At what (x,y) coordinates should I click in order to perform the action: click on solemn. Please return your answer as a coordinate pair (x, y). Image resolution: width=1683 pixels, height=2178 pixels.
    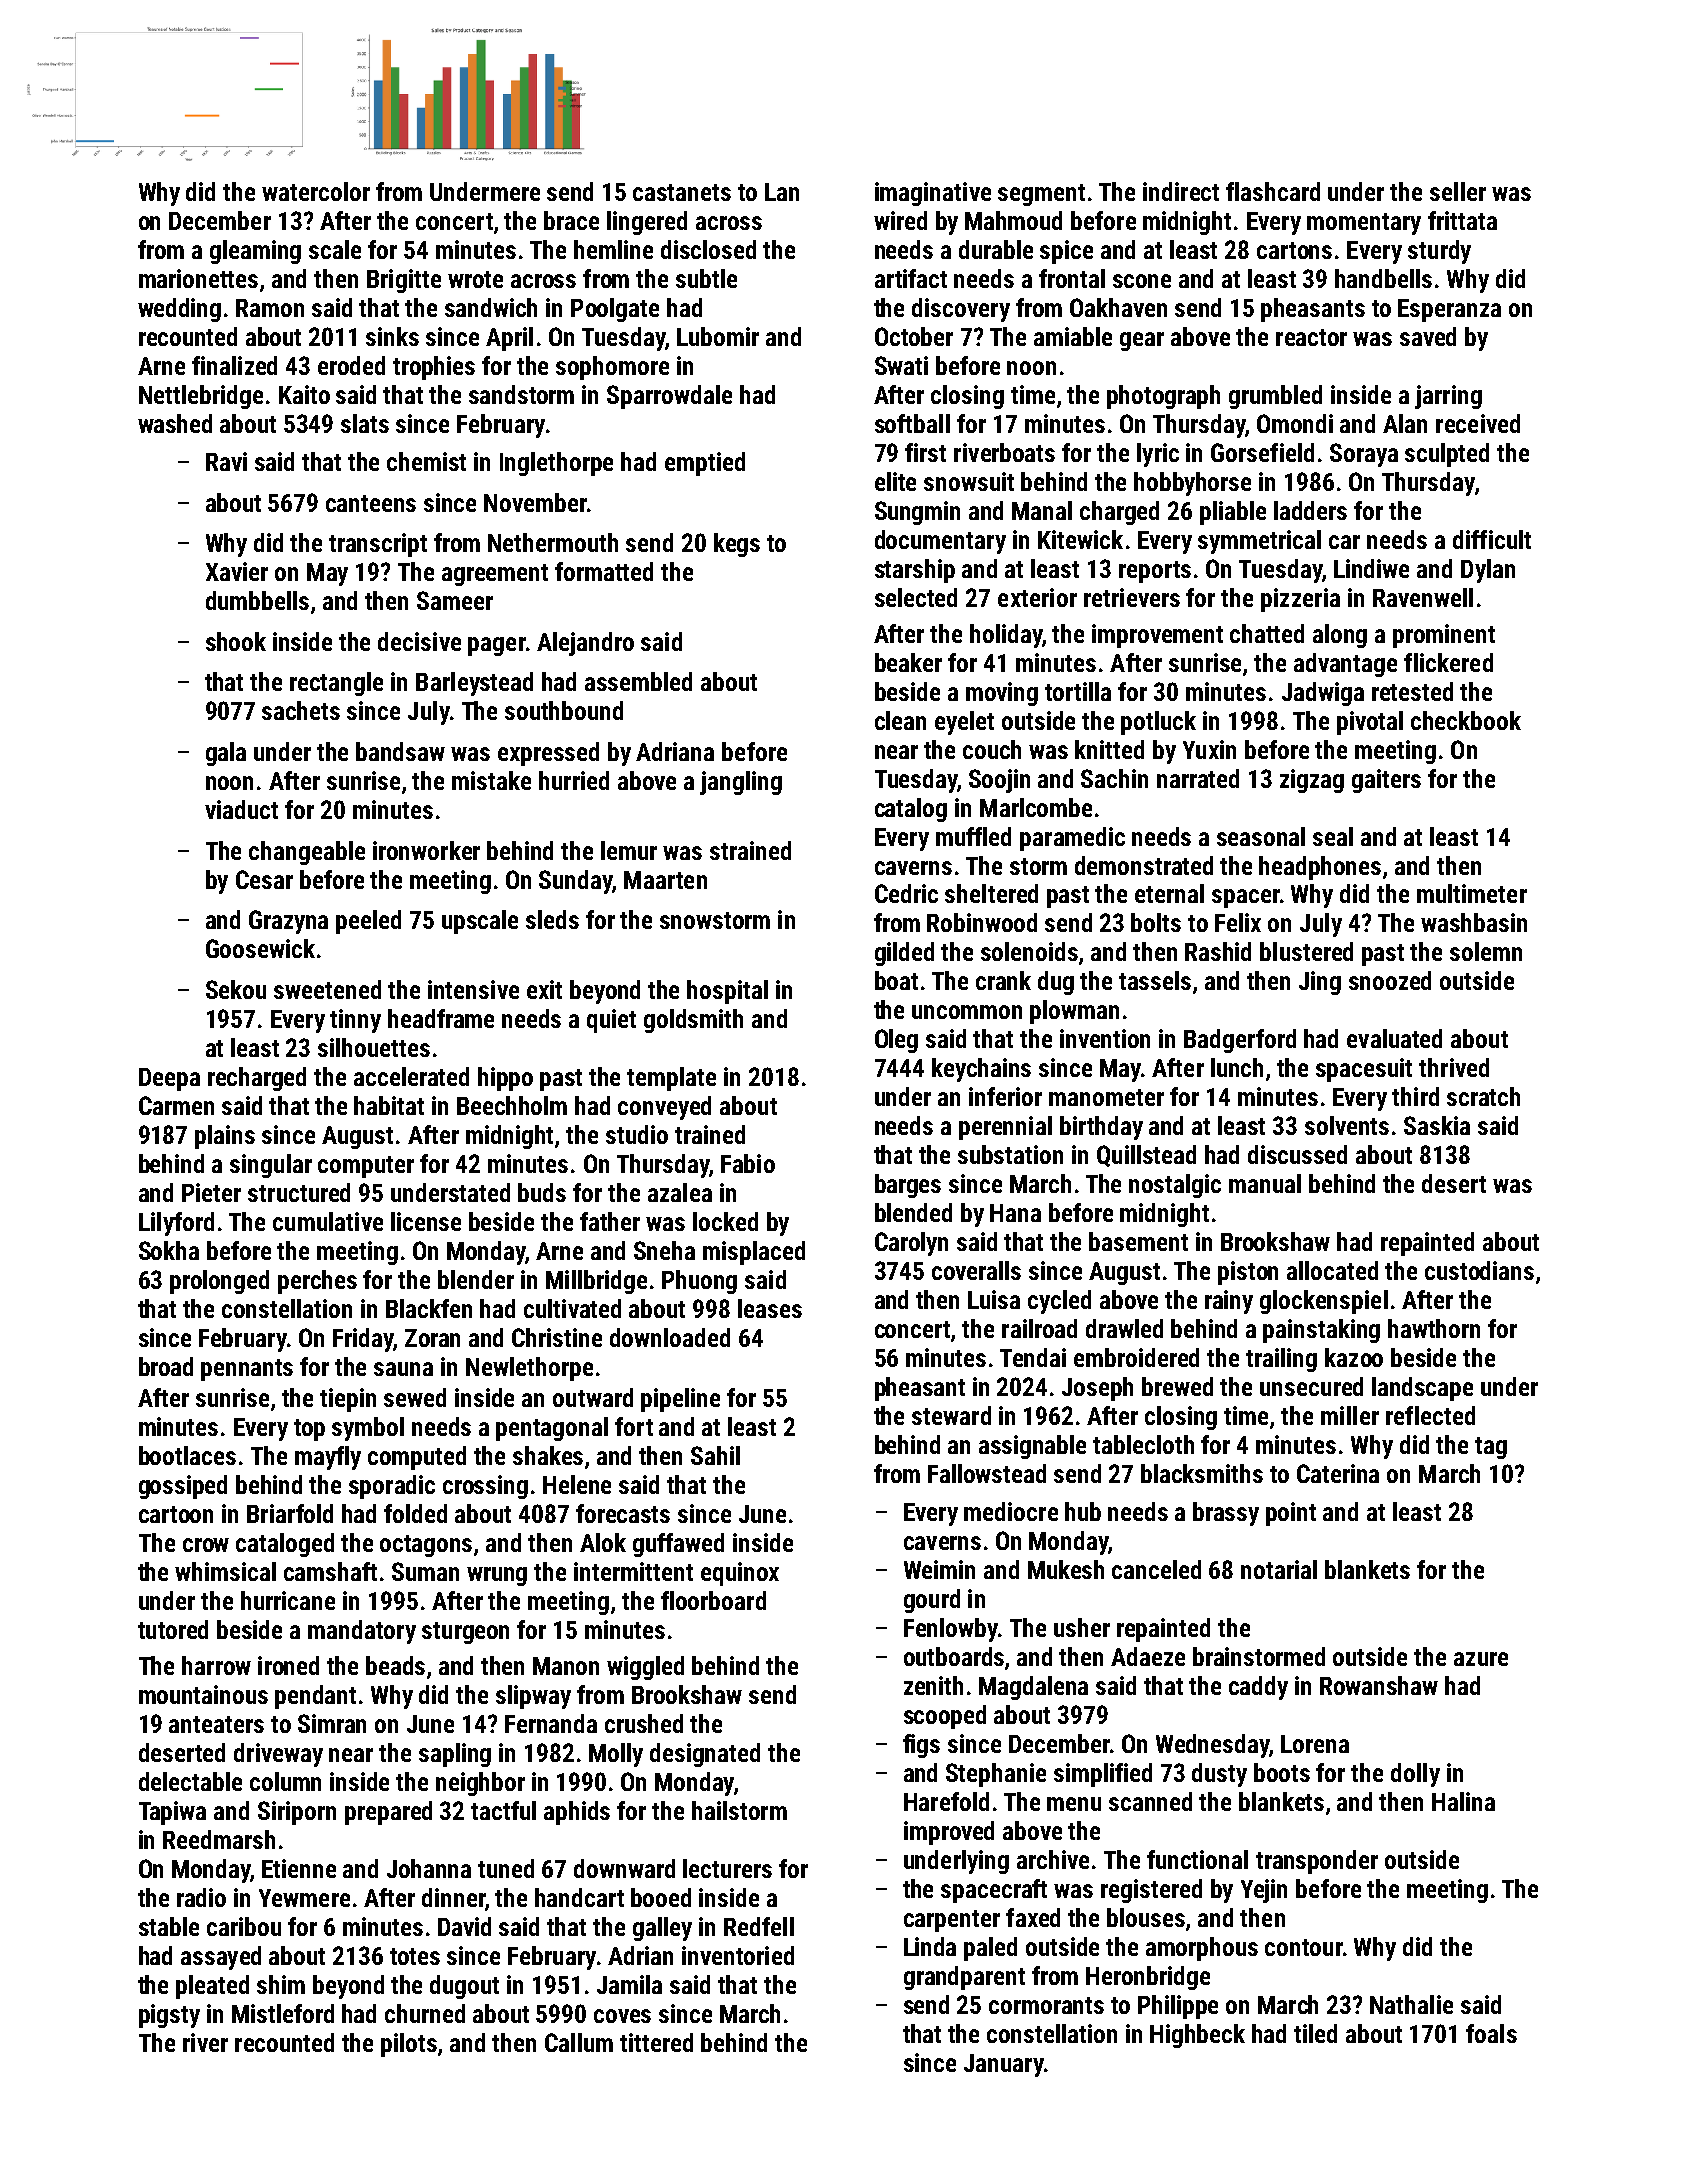
    Looking at the image, I should click on (1486, 951).
